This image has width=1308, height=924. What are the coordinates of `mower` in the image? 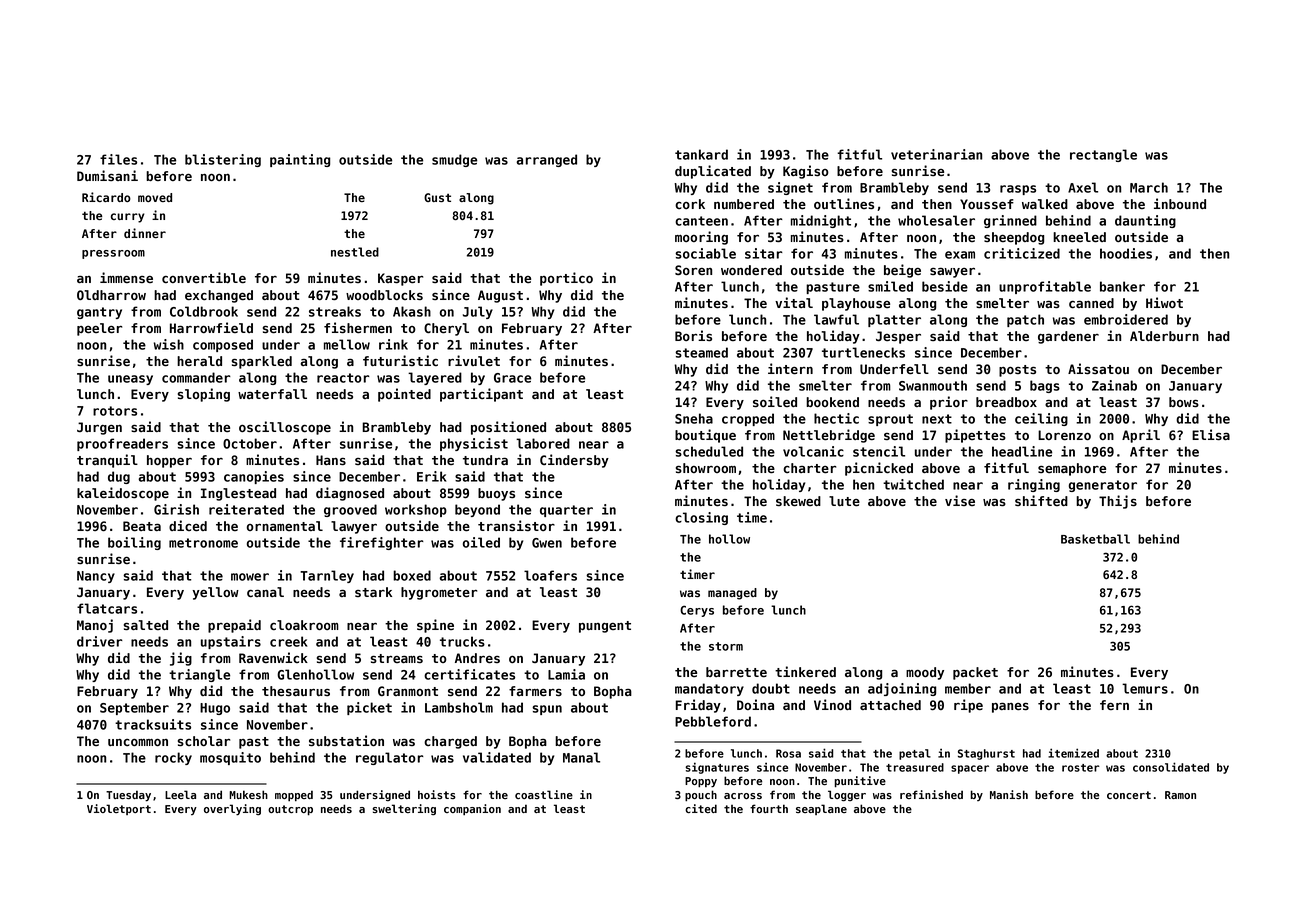 It's located at (250, 577).
